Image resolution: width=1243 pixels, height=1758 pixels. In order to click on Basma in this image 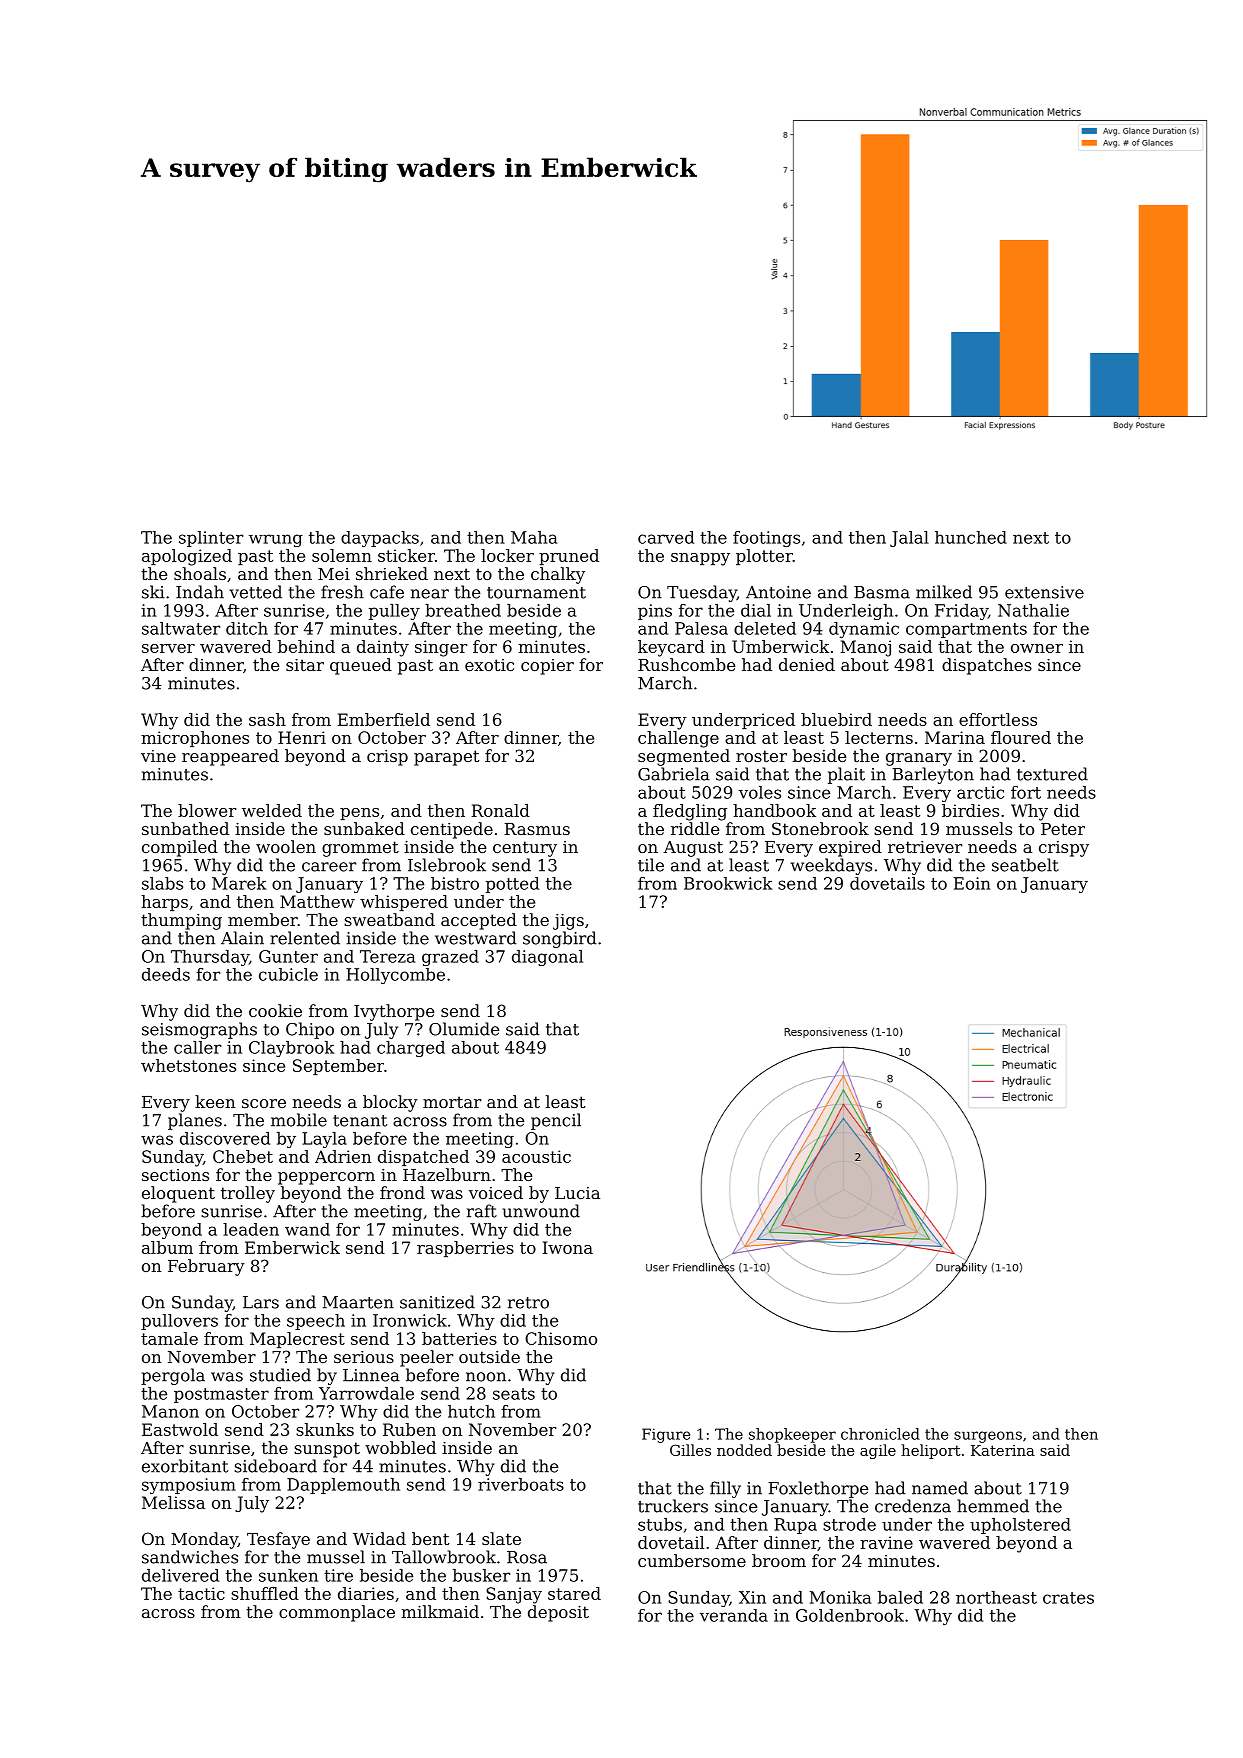, I will do `click(882, 592)`.
